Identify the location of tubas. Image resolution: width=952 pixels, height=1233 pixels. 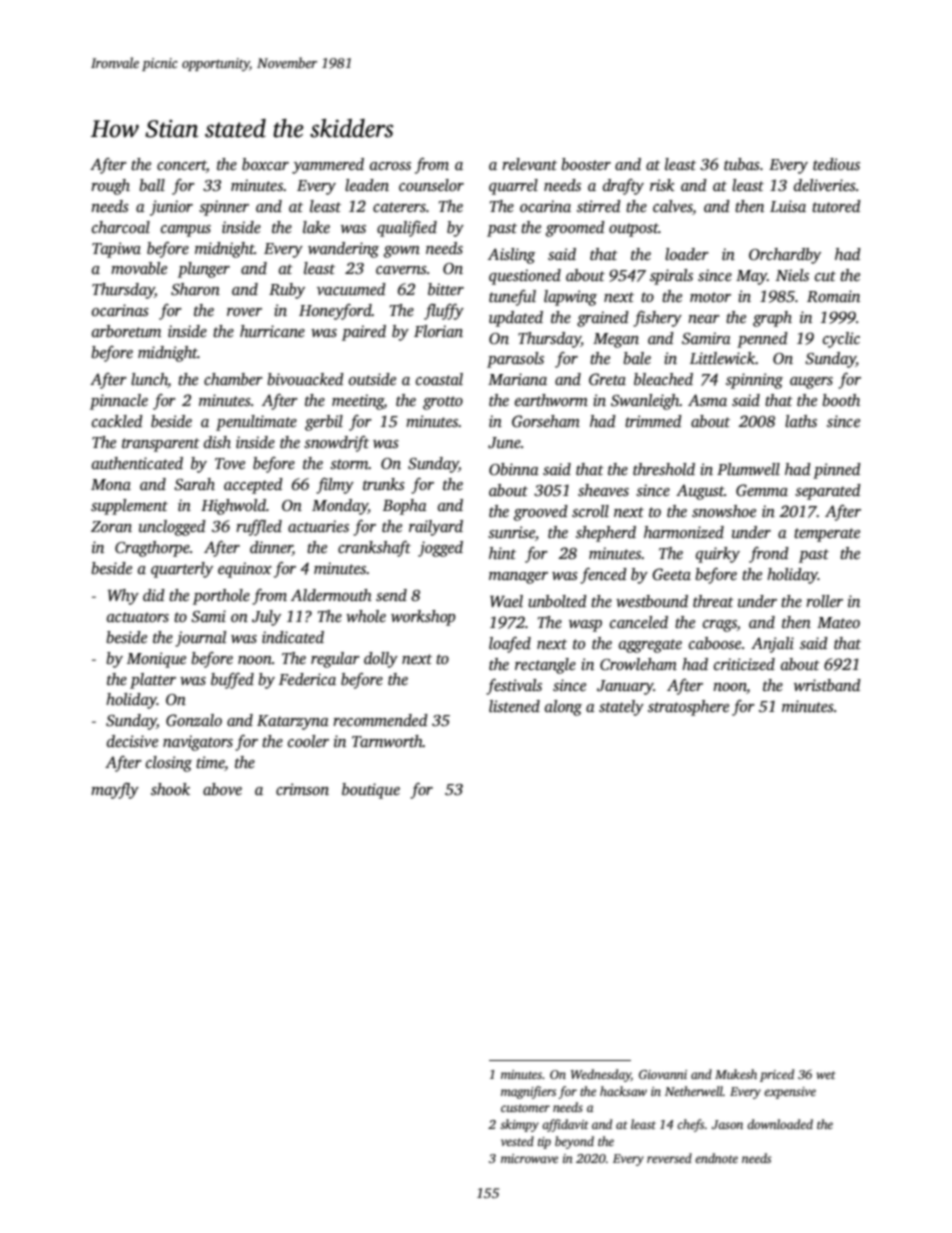
(742, 164).
